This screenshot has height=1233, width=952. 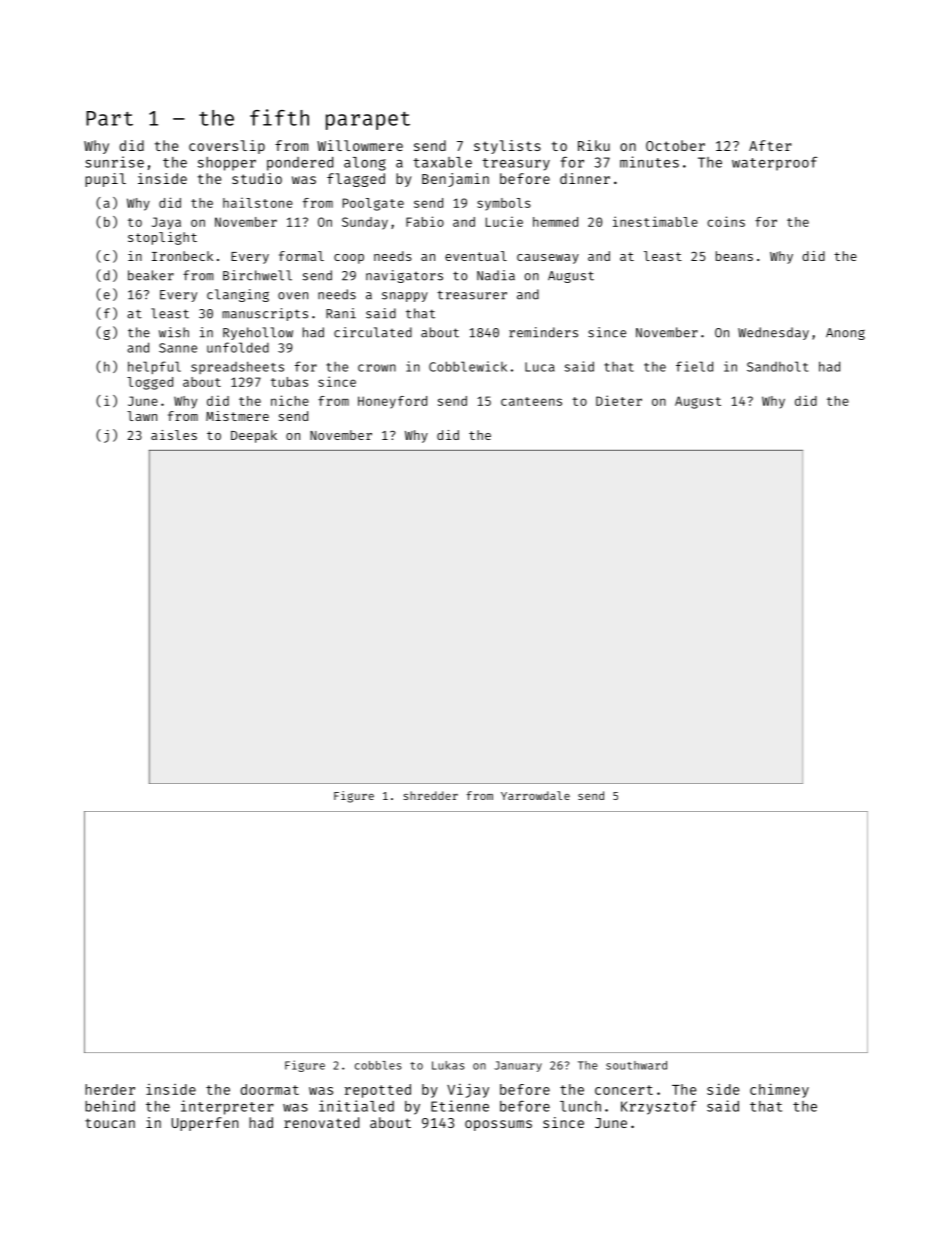 What do you see at coordinates (619, 400) in the screenshot?
I see `Dieter` at bounding box center [619, 400].
